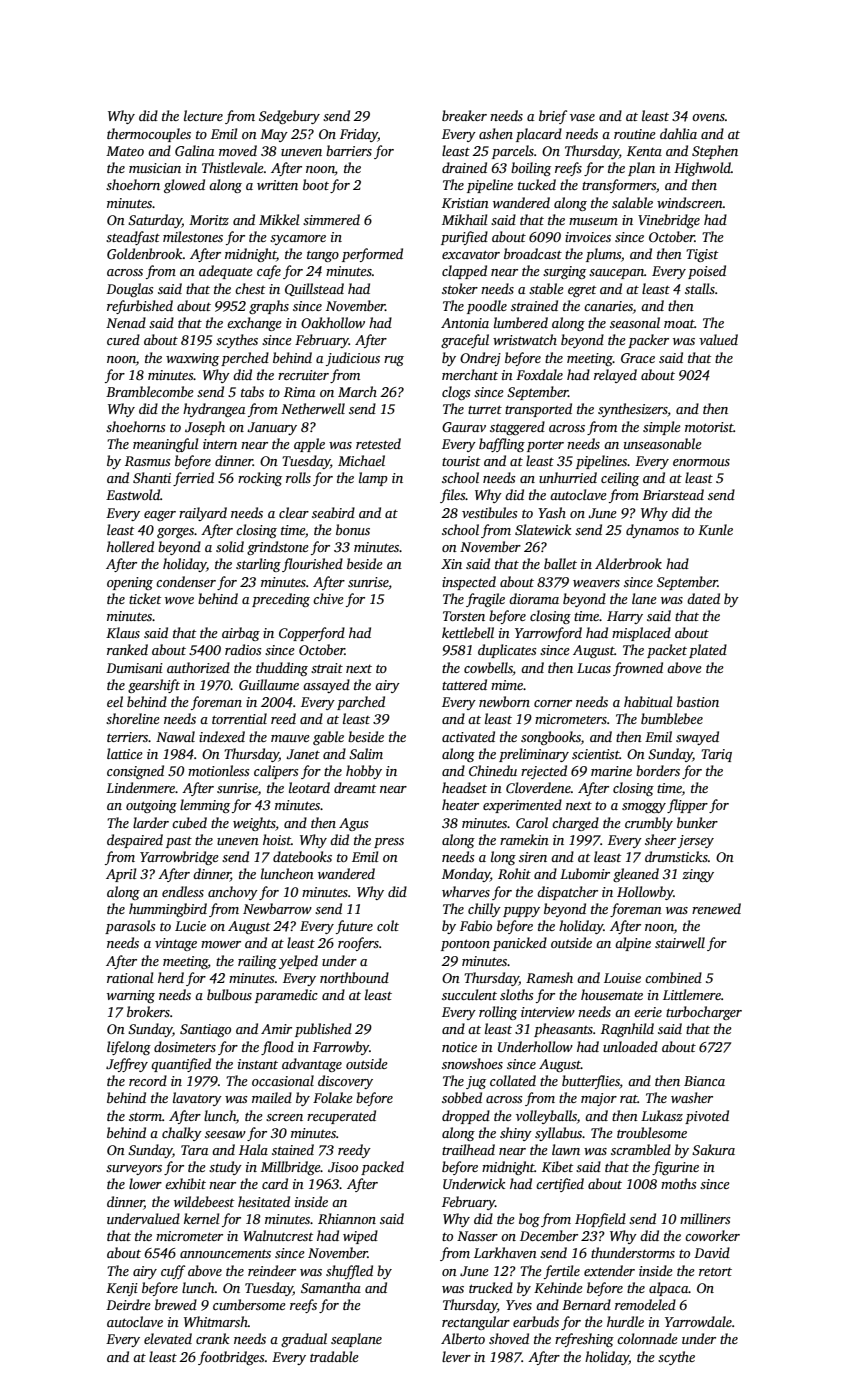 This screenshot has height=1400, width=849. I want to click on lecture, so click(203, 115).
